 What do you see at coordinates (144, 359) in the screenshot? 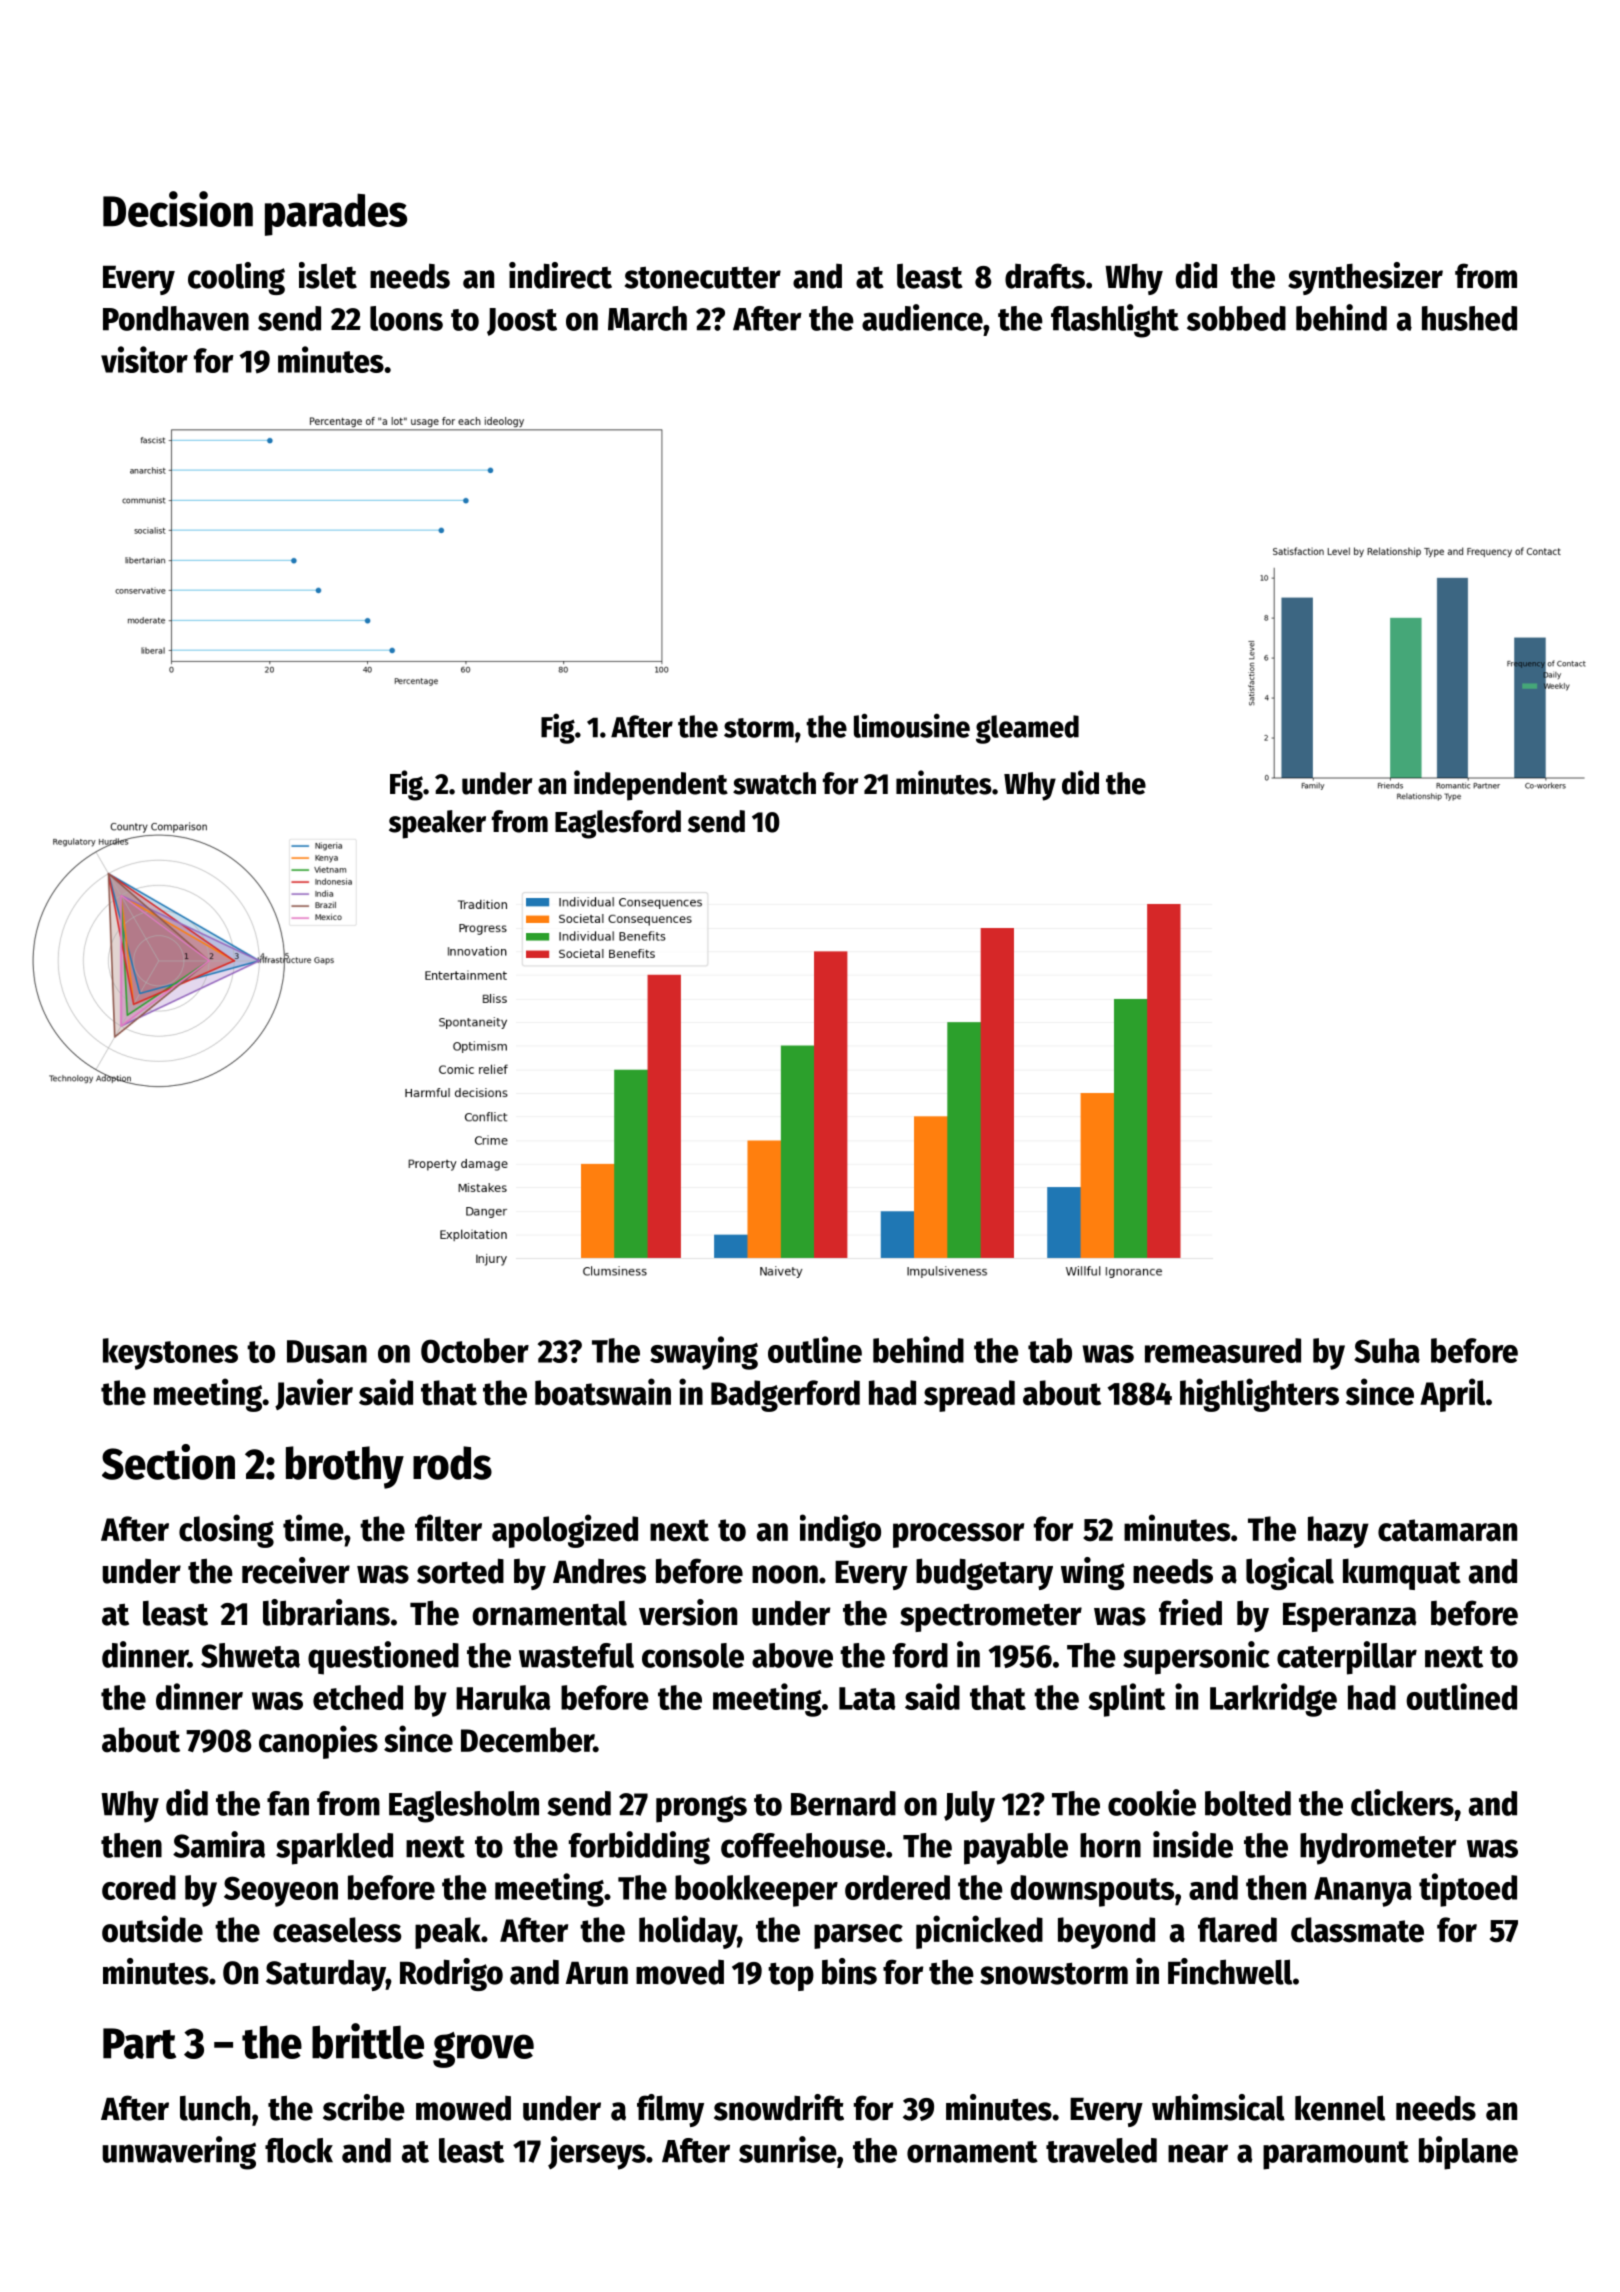
I see `visitor` at bounding box center [144, 359].
